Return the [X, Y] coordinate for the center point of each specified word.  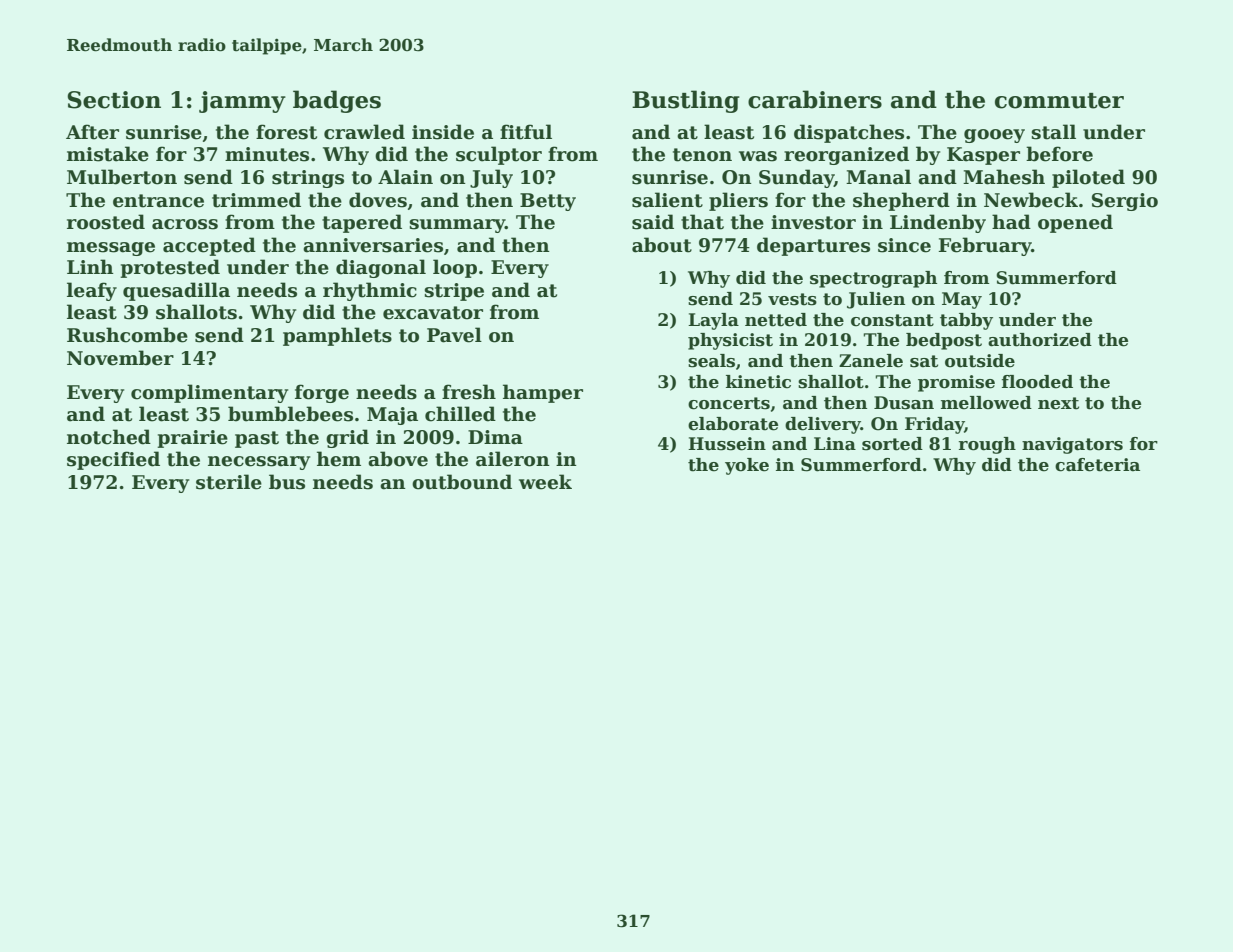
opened [1075, 223]
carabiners [815, 99]
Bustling [686, 101]
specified [113, 460]
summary [457, 226]
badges [337, 101]
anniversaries [373, 245]
